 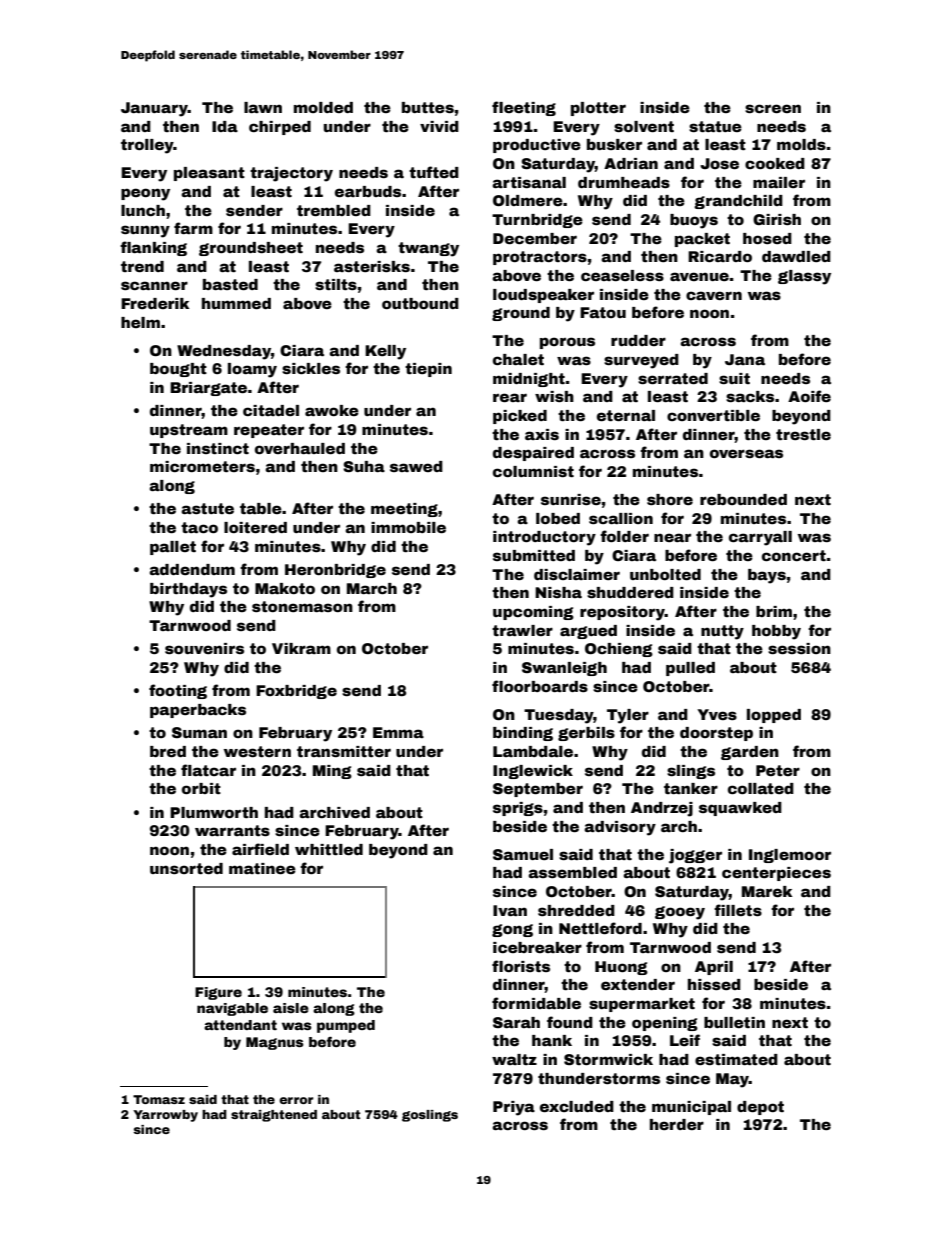 I want to click on screen, so click(x=773, y=108).
